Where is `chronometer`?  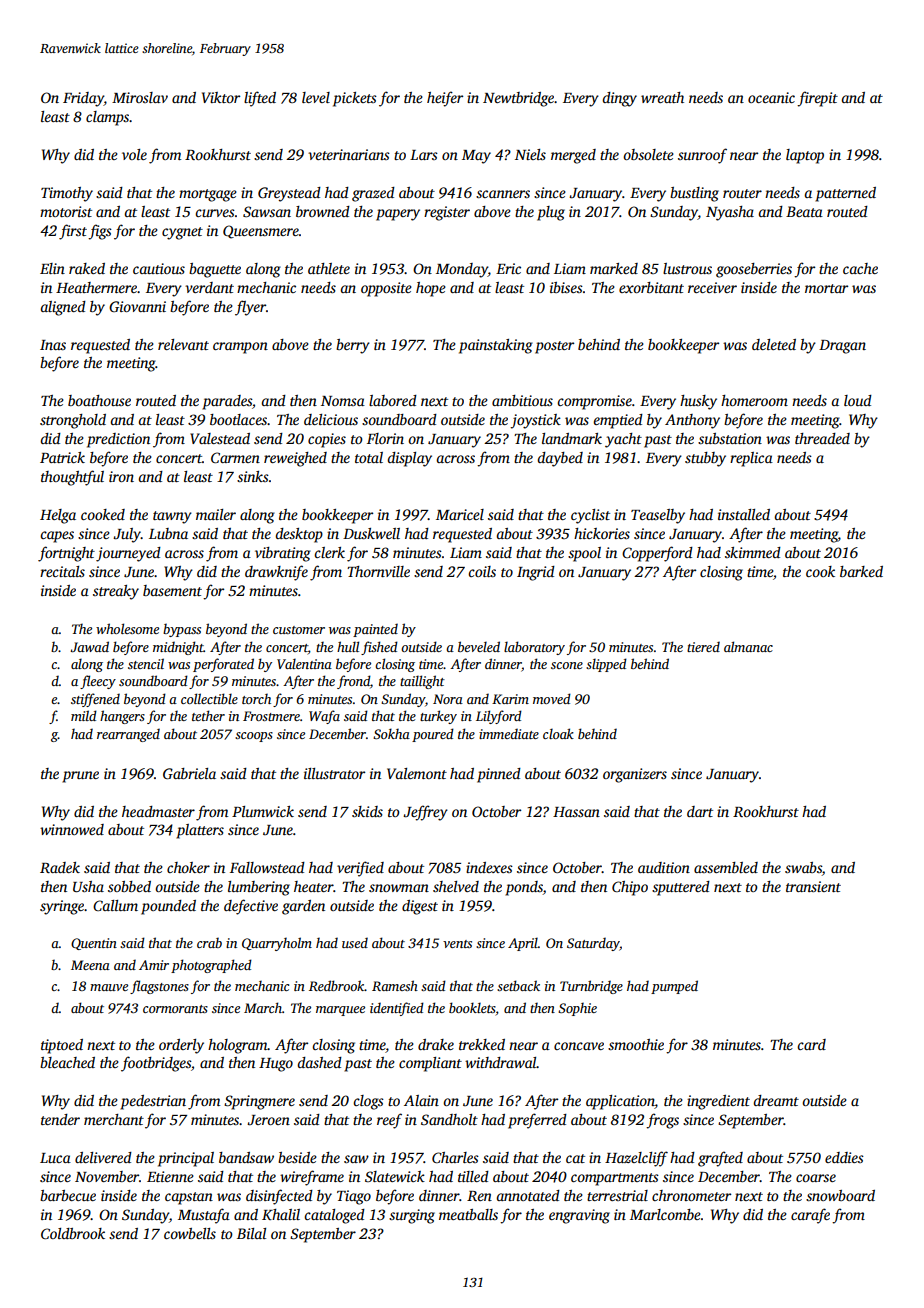
chronometer is located at coordinates (691, 1195).
